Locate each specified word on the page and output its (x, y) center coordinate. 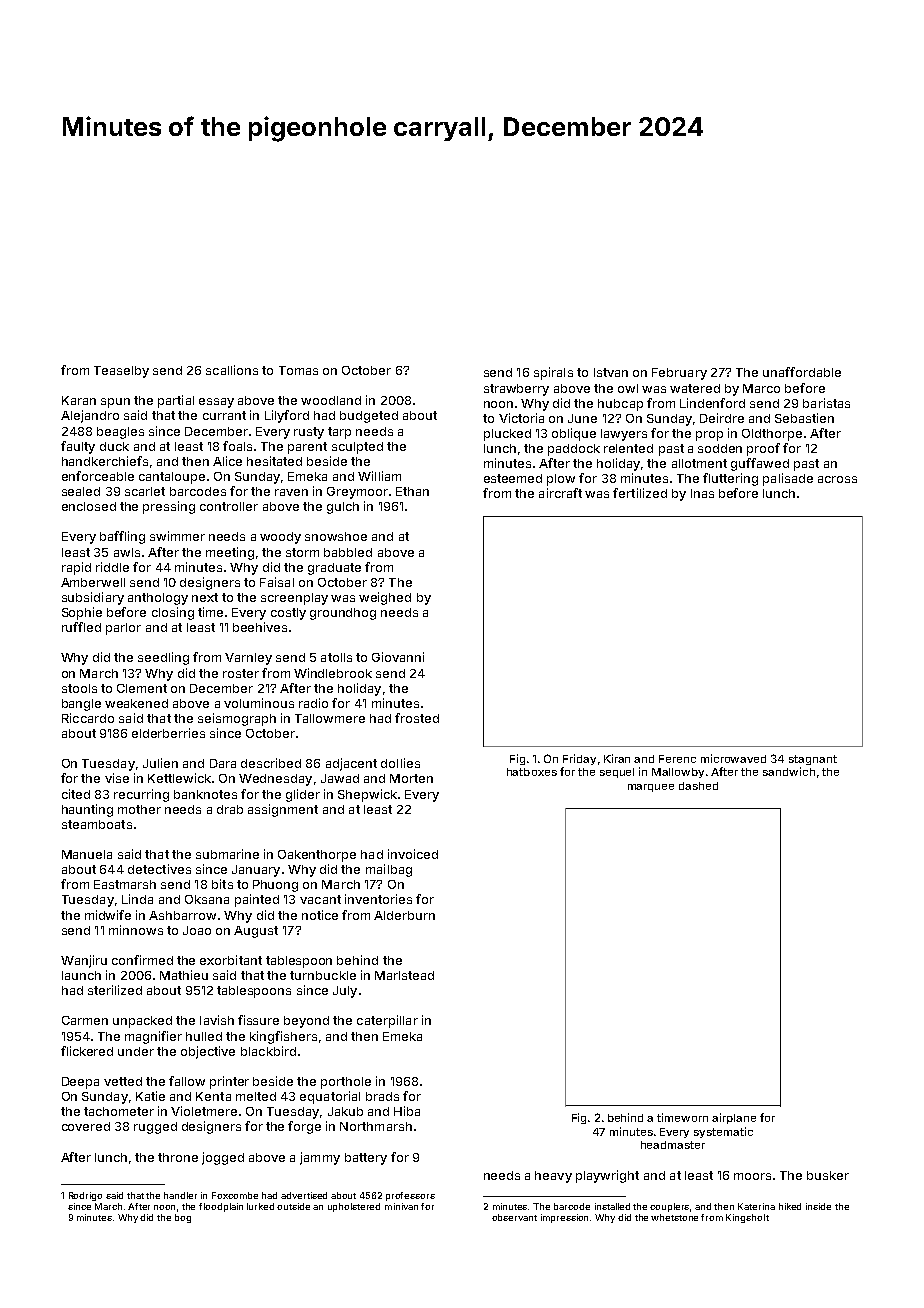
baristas (826, 403)
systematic (723, 1132)
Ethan (412, 491)
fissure (258, 1020)
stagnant (813, 760)
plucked (507, 435)
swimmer (177, 536)
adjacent (351, 764)
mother (139, 809)
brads (382, 1096)
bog (183, 1218)
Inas (702, 493)
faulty (78, 447)
